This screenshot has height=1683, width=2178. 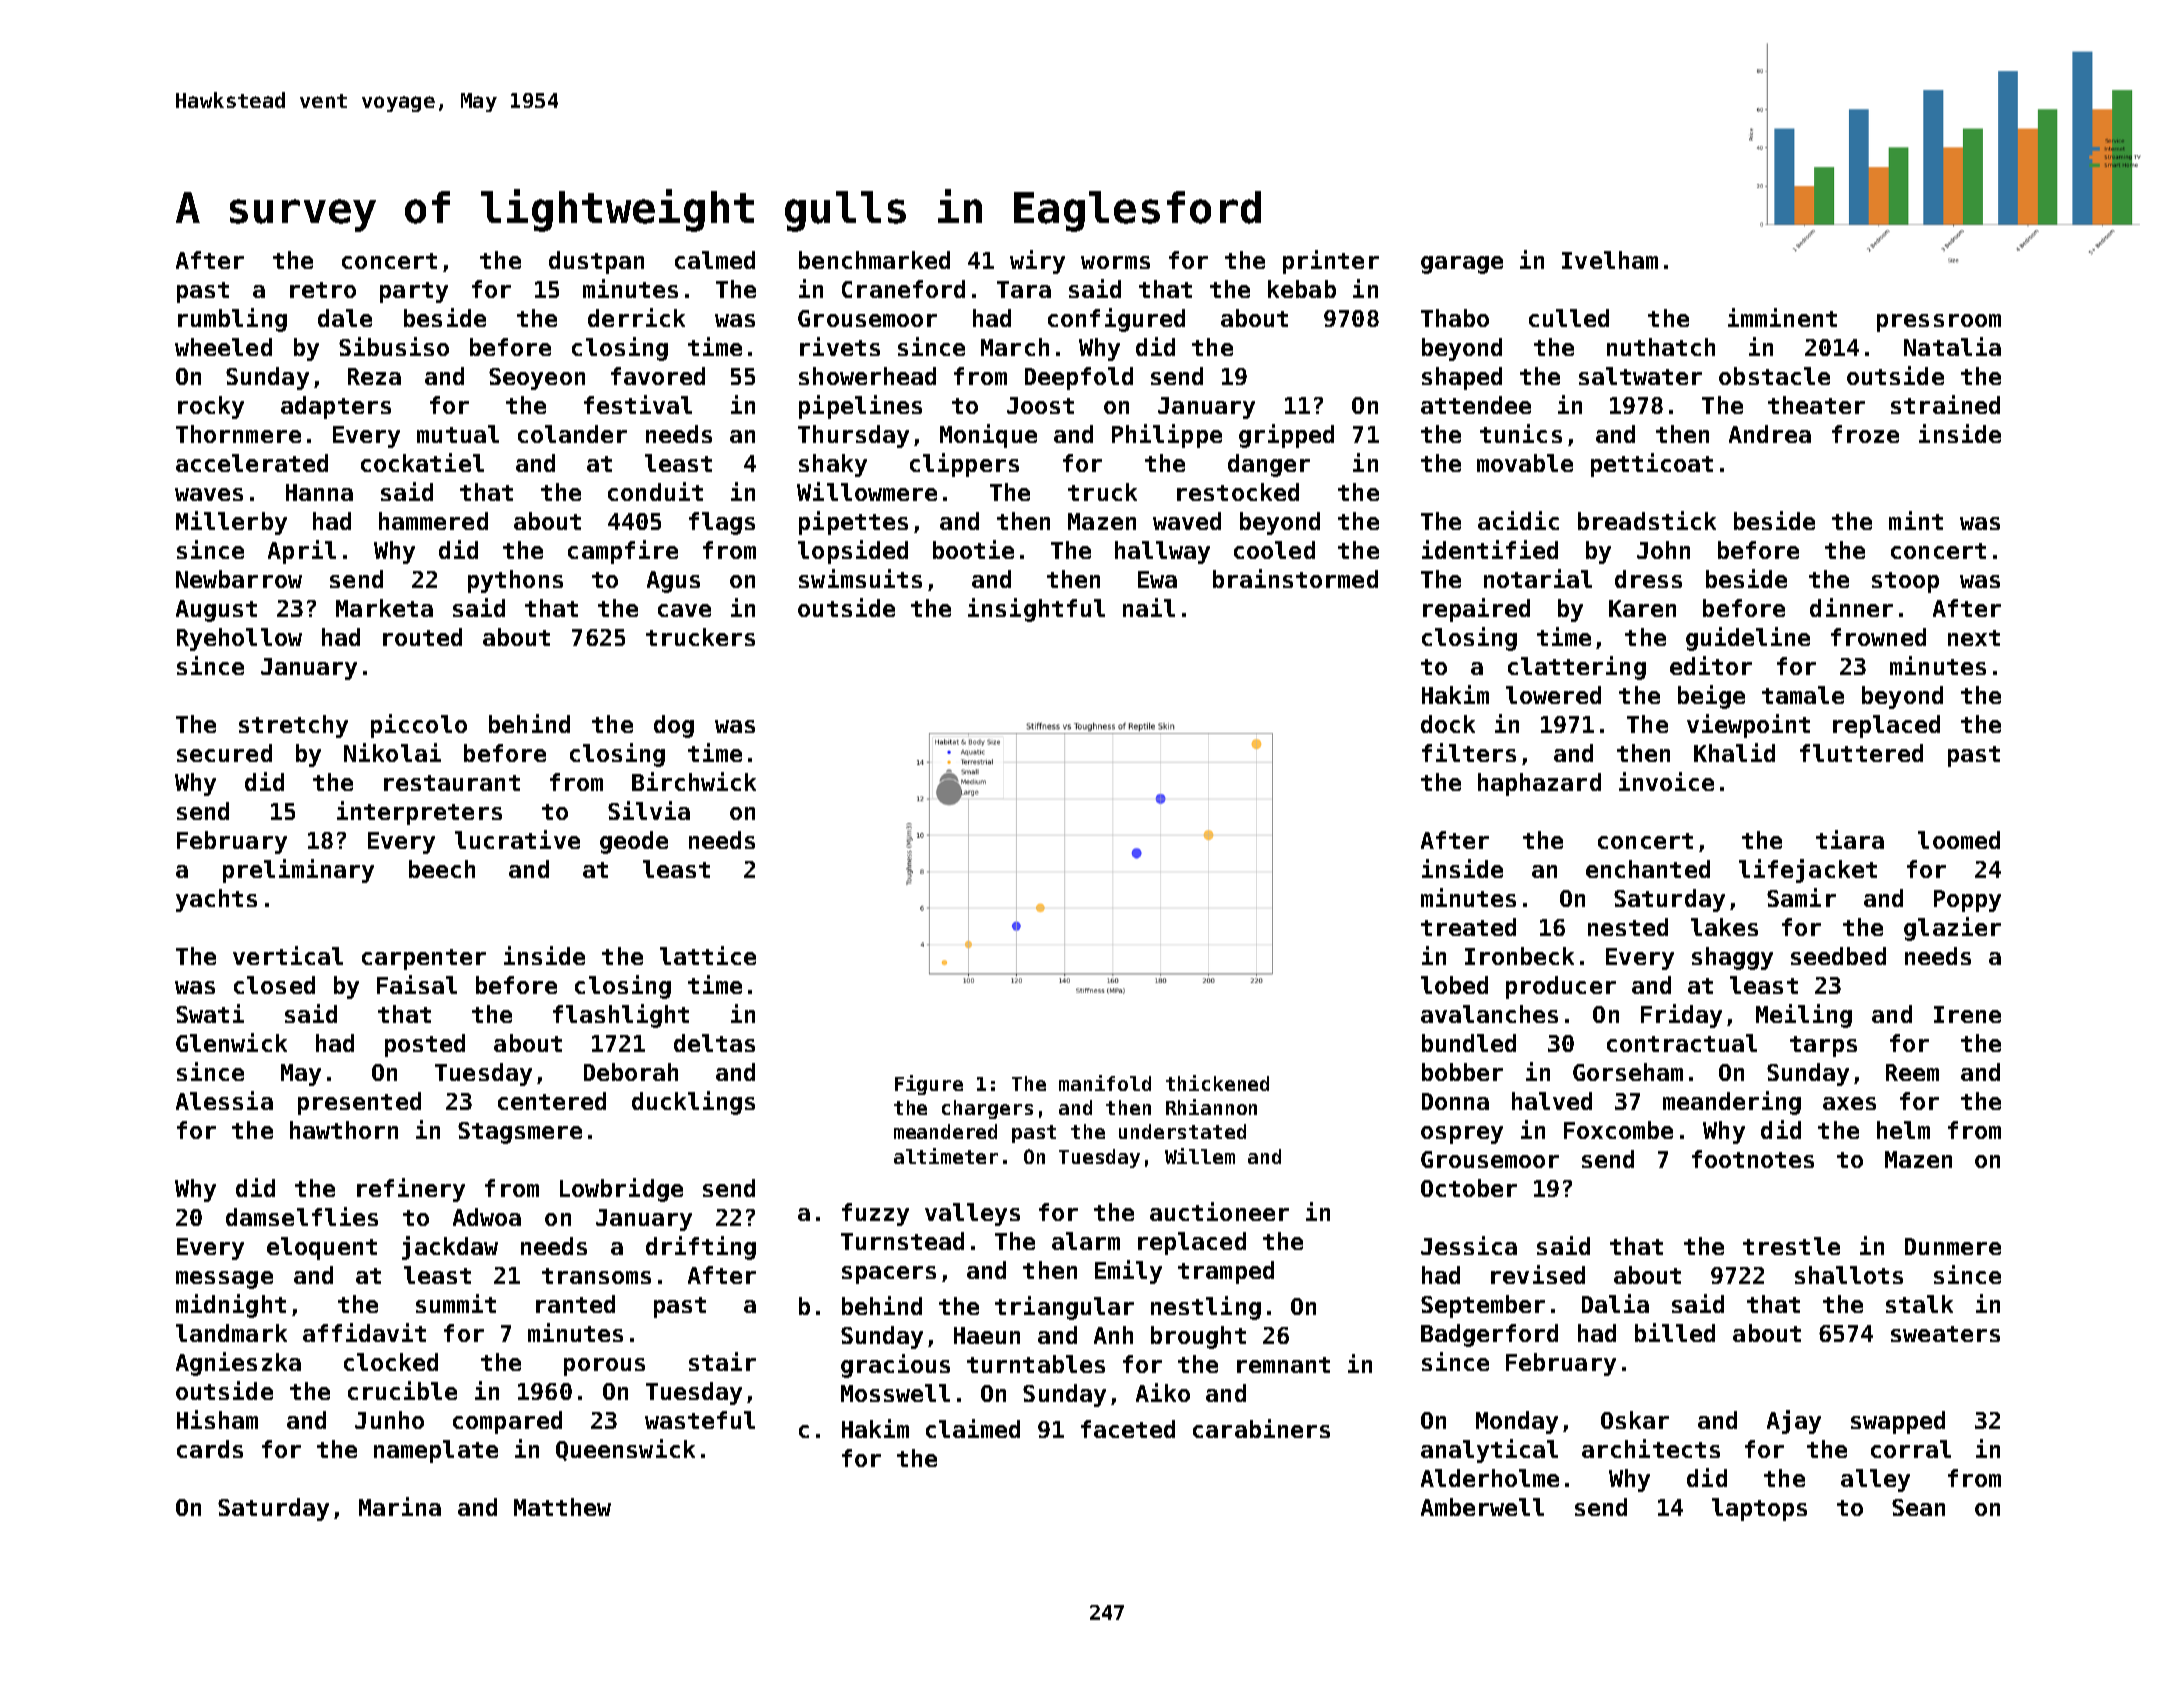 What do you see at coordinates (1610, 260) in the screenshot?
I see `Ivelham` at bounding box center [1610, 260].
